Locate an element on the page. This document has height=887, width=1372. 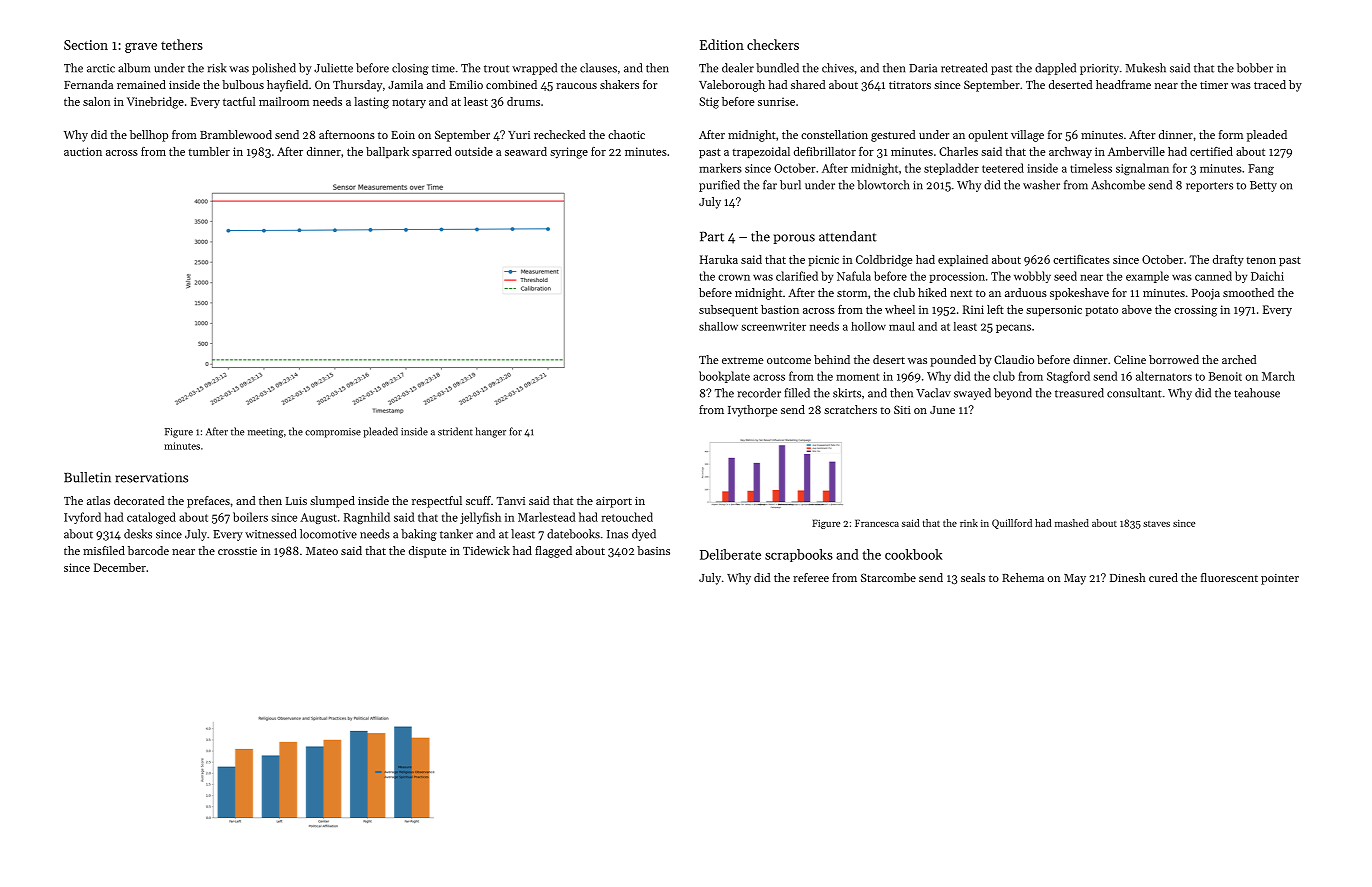
Juliette is located at coordinates (333, 68).
